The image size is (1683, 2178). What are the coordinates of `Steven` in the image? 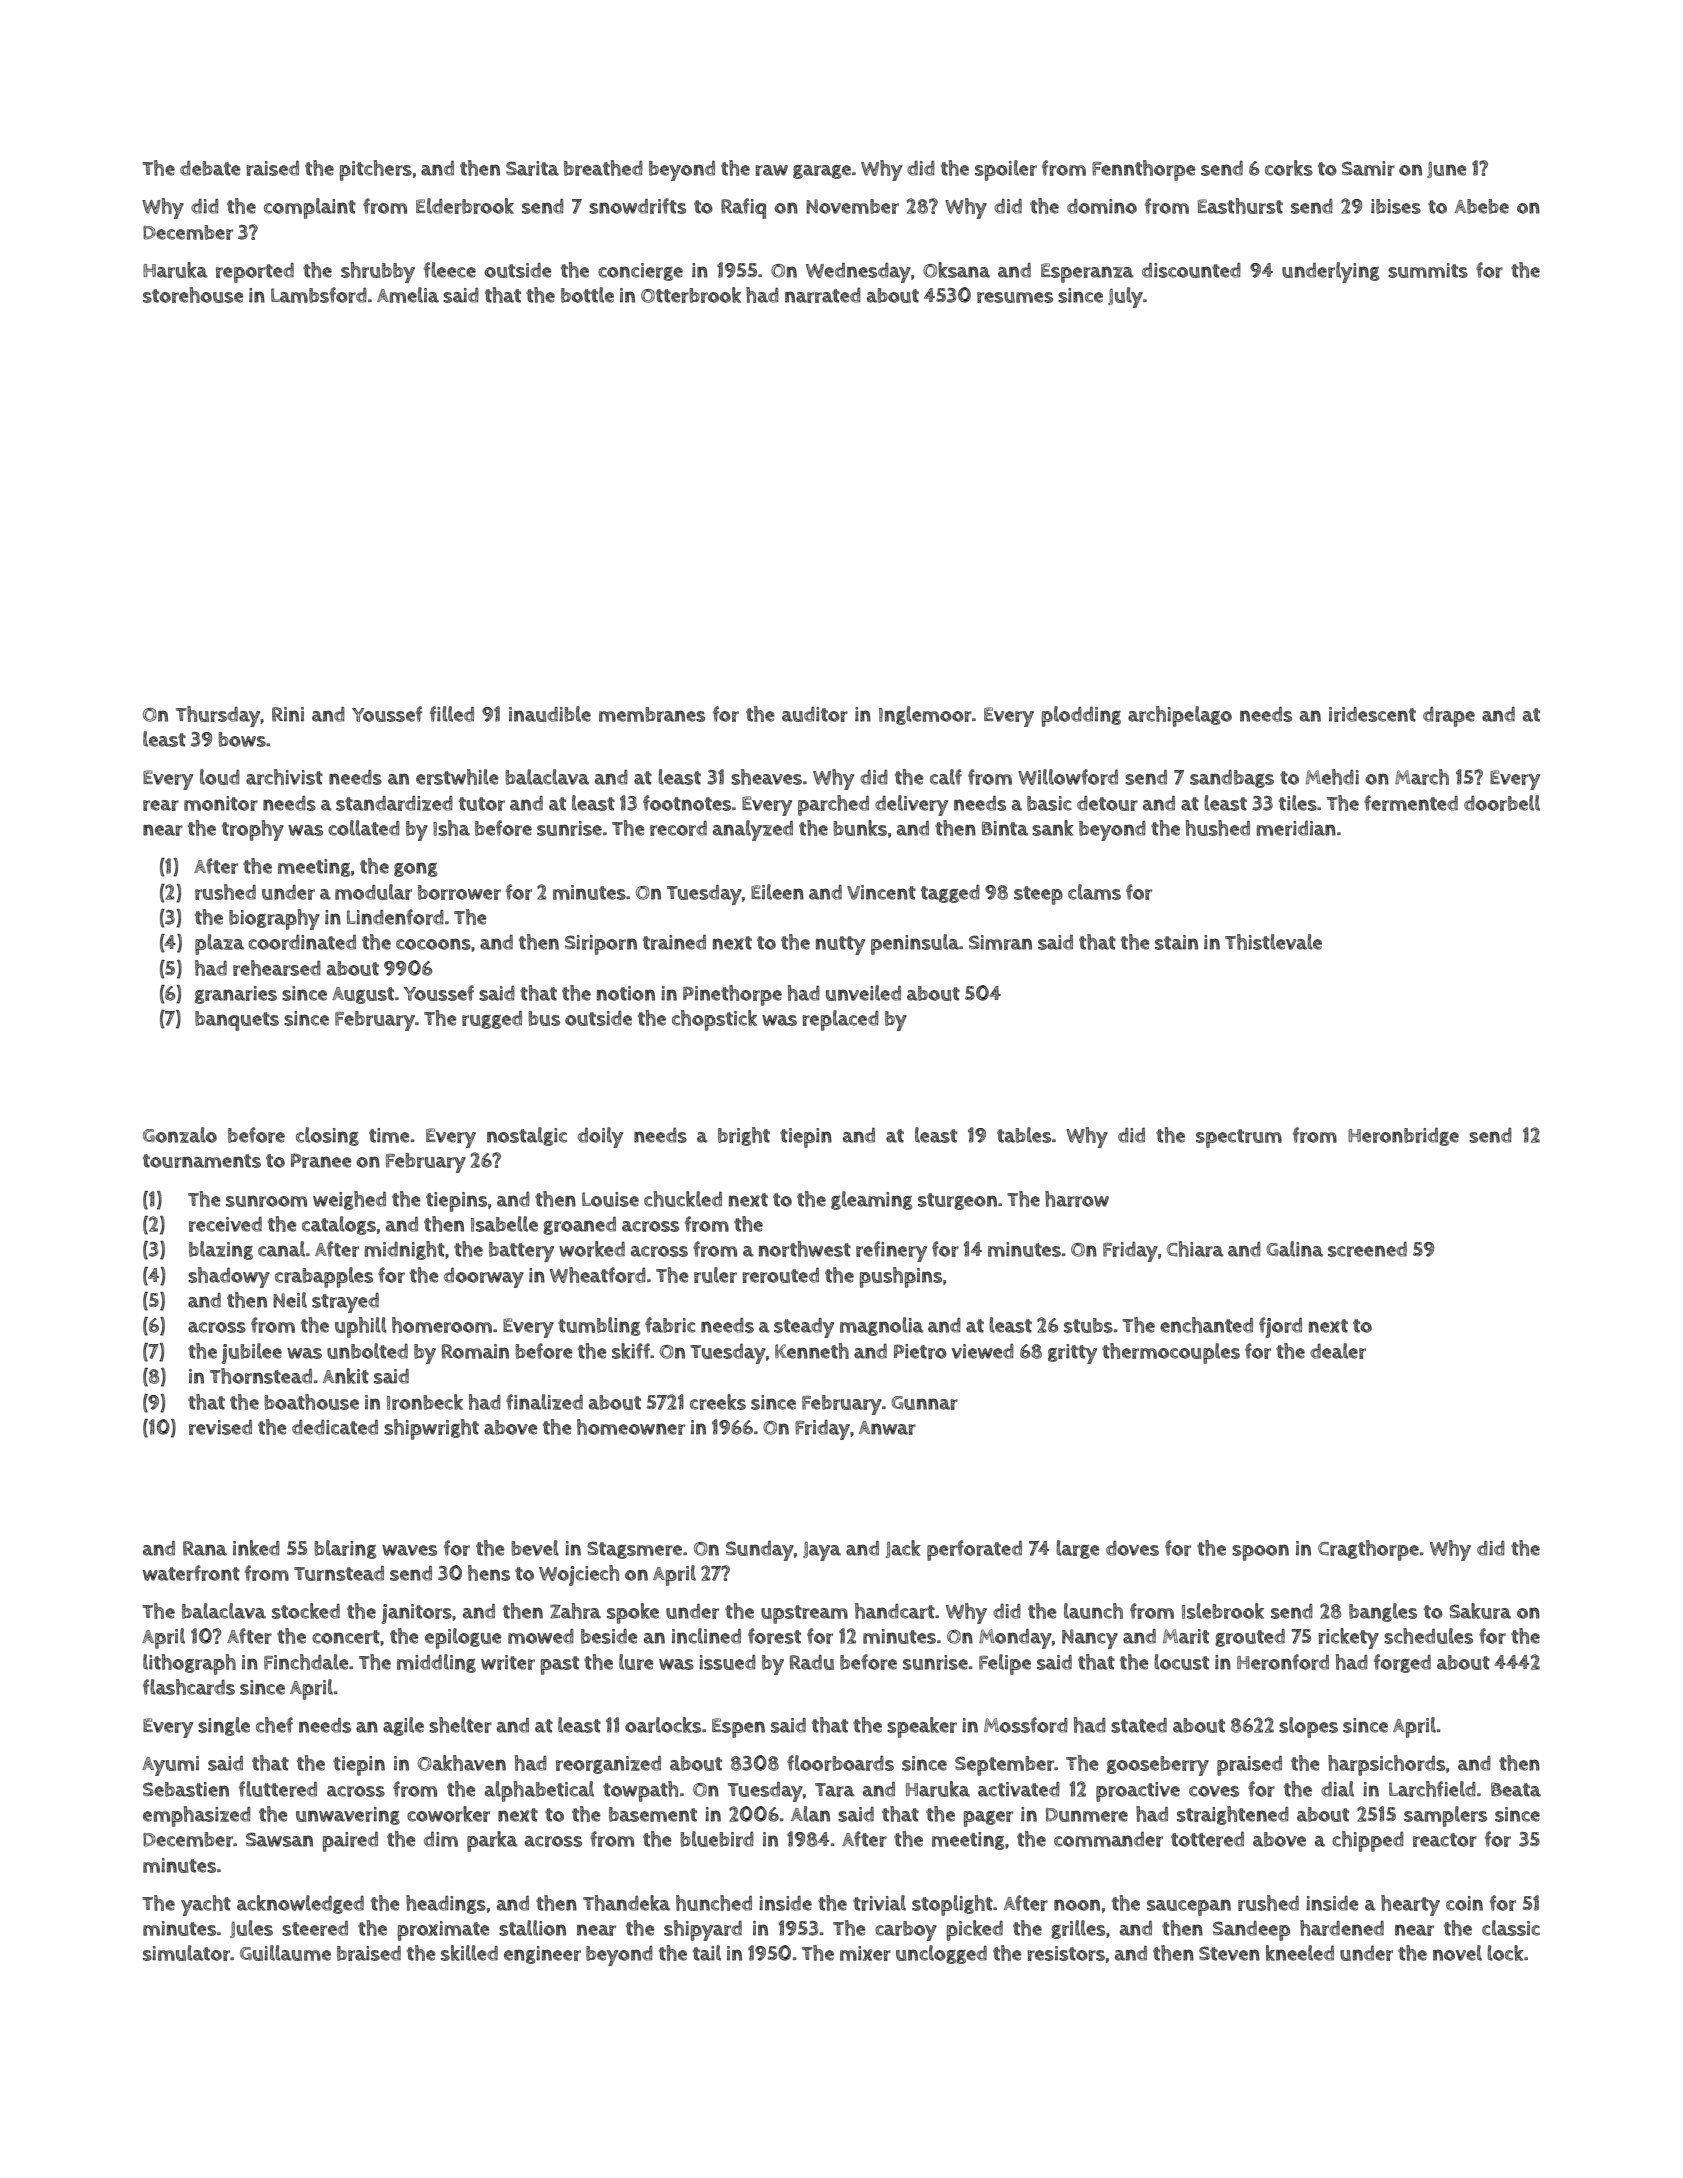 It's located at (1229, 1953).
